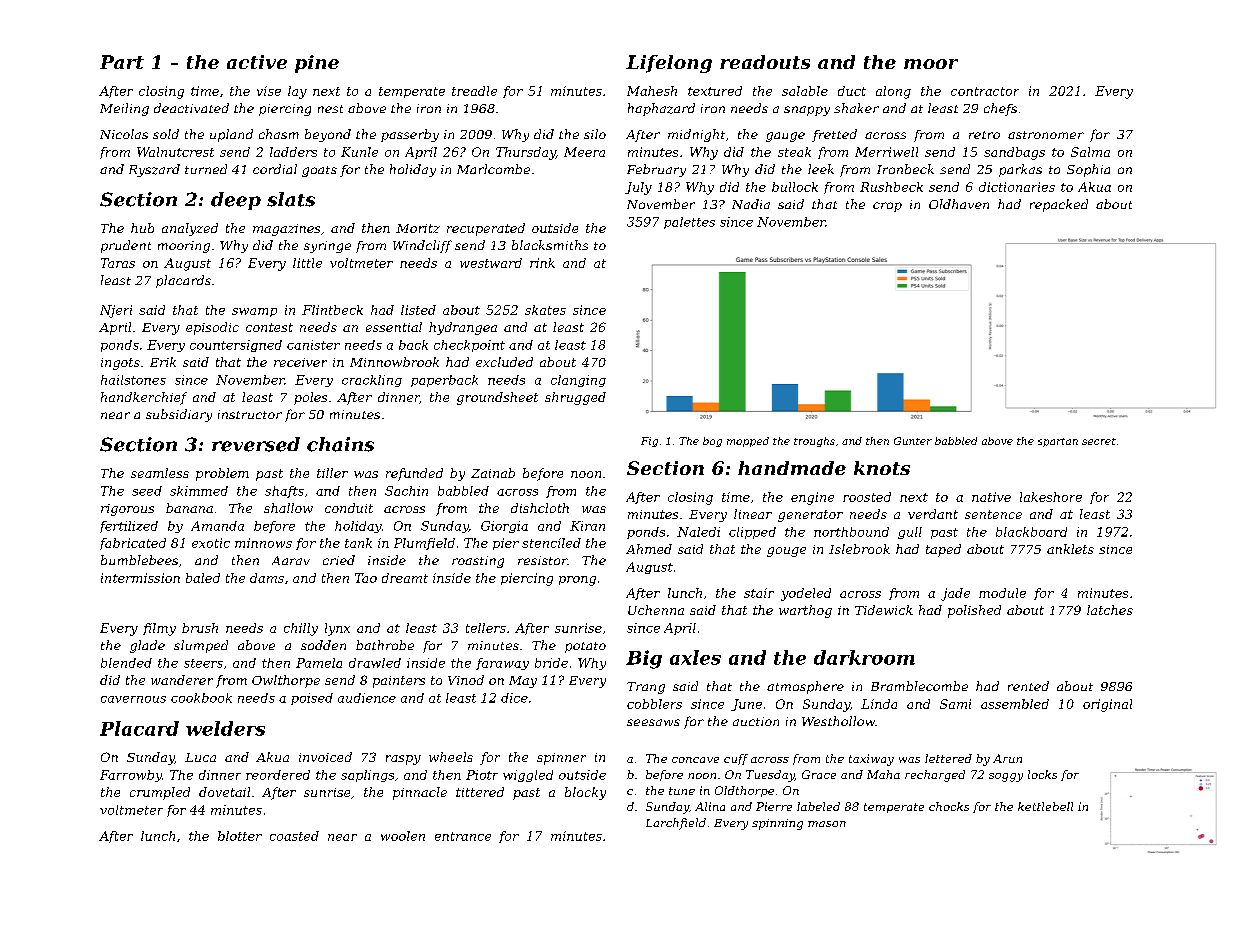 The width and height of the screenshot is (1233, 952). Describe the element at coordinates (985, 91) in the screenshot. I see `contractor` at that location.
